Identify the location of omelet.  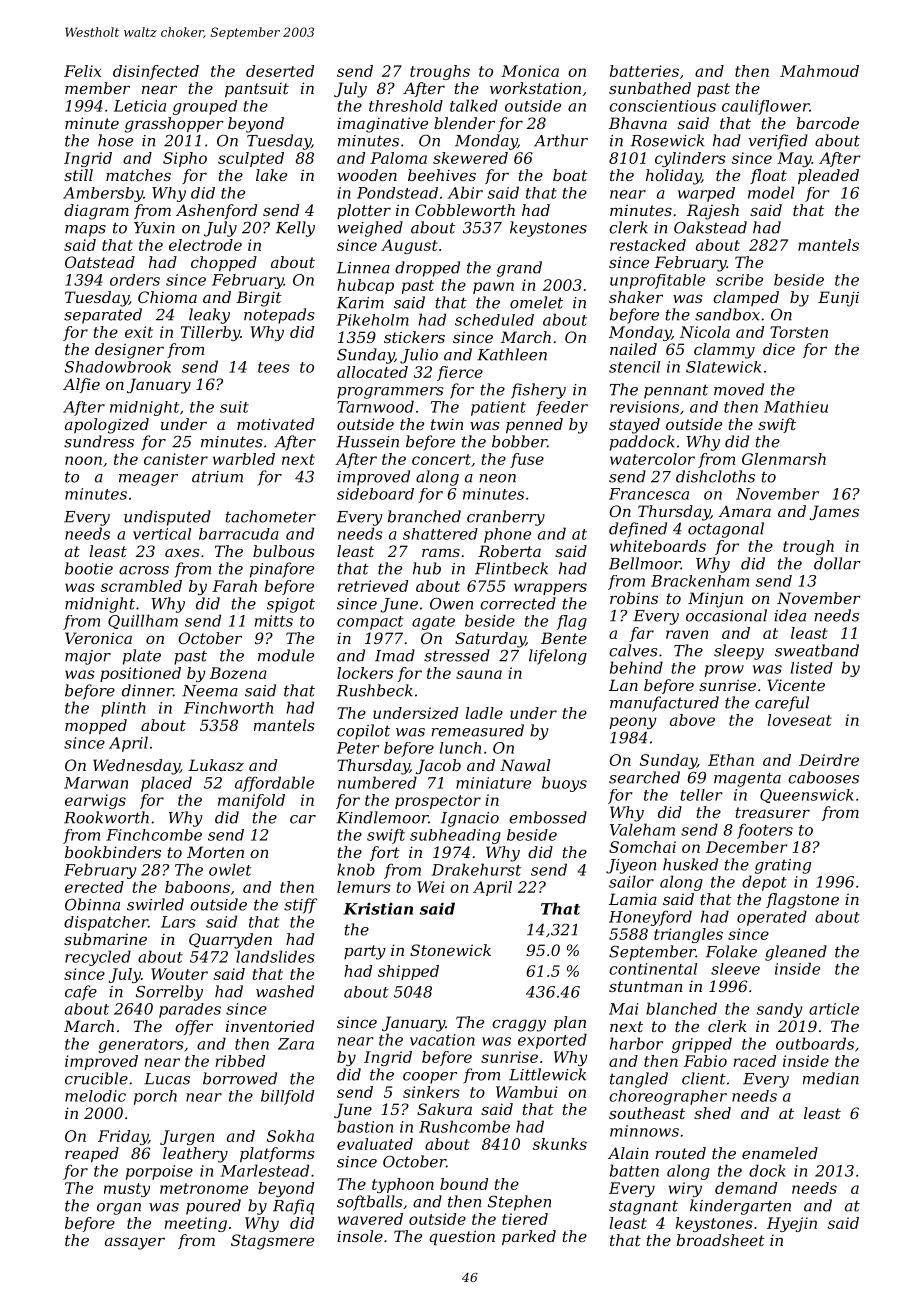
(536, 302).
